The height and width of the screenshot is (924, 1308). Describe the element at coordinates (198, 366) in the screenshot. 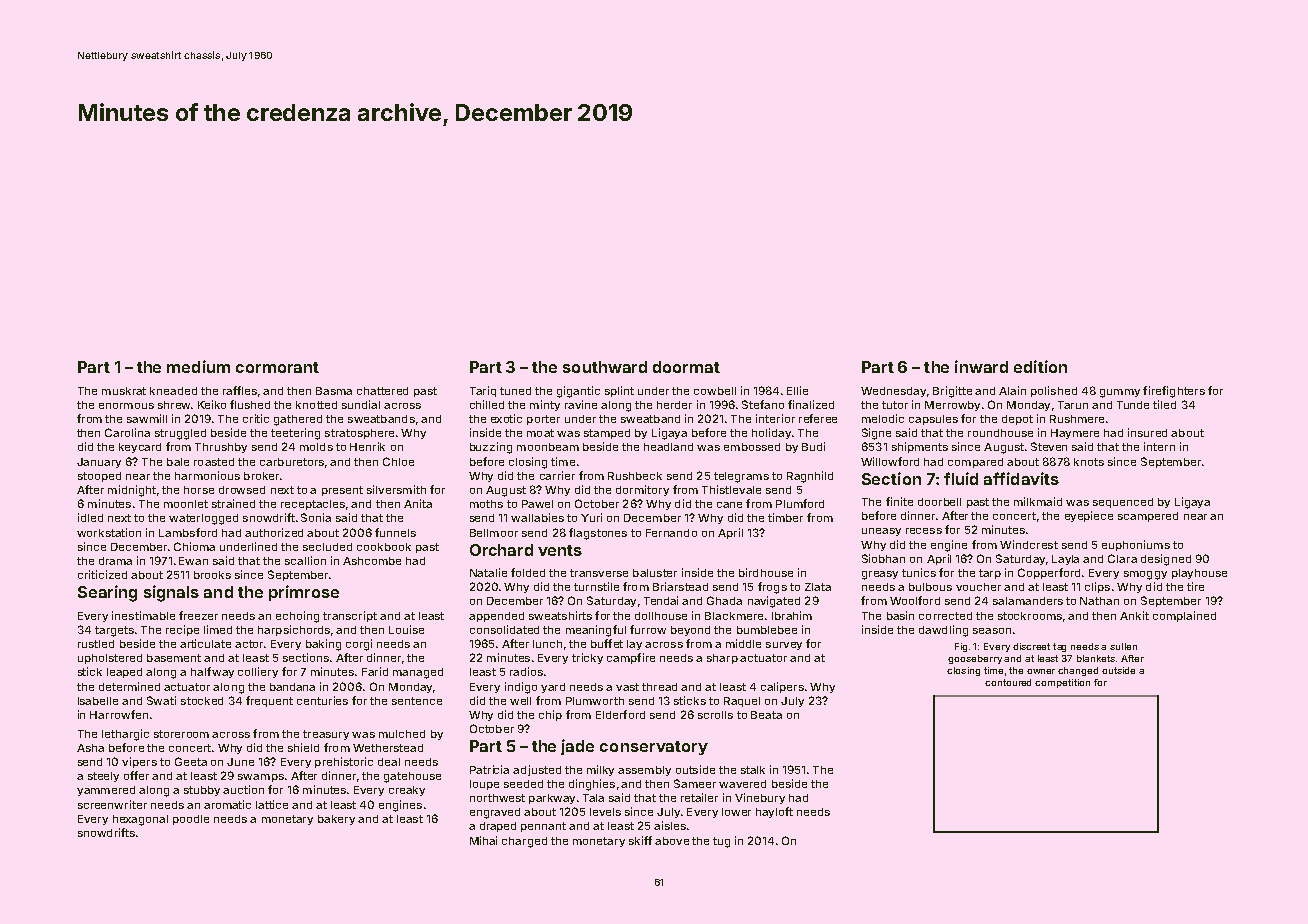

I see `medium` at that location.
